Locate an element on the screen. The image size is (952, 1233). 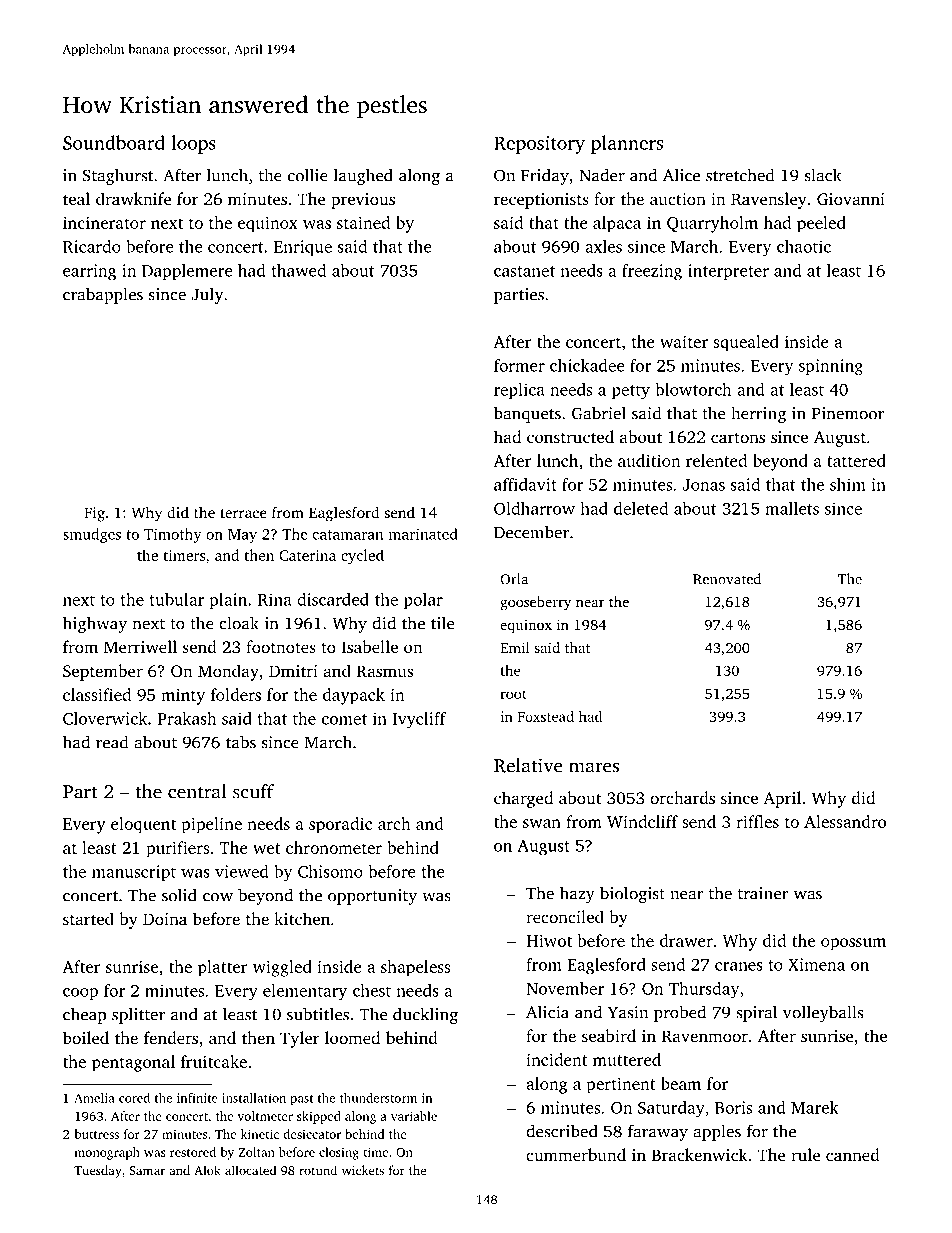
affidavit is located at coordinates (525, 484).
